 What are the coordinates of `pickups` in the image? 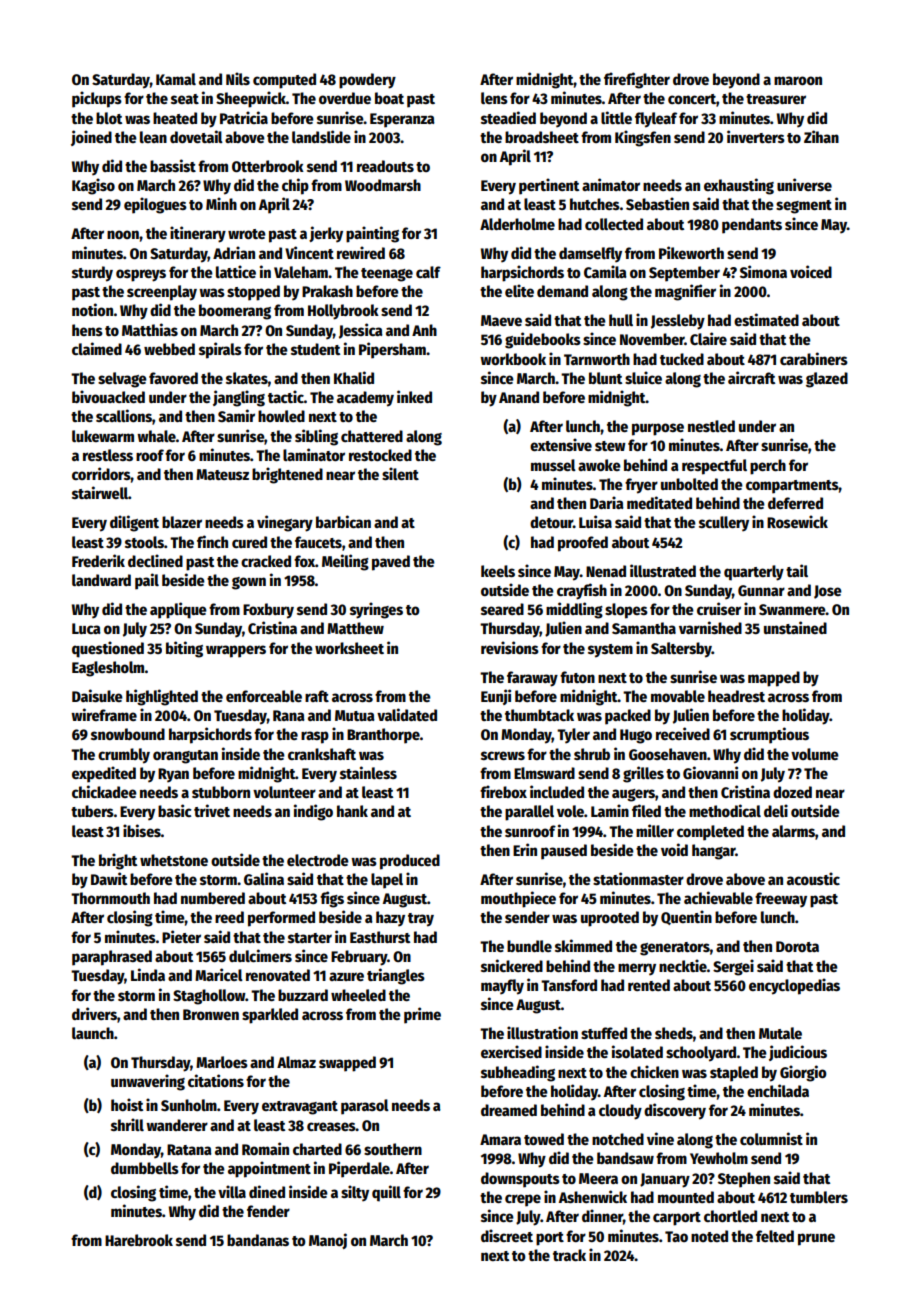 It's located at (97, 99).
